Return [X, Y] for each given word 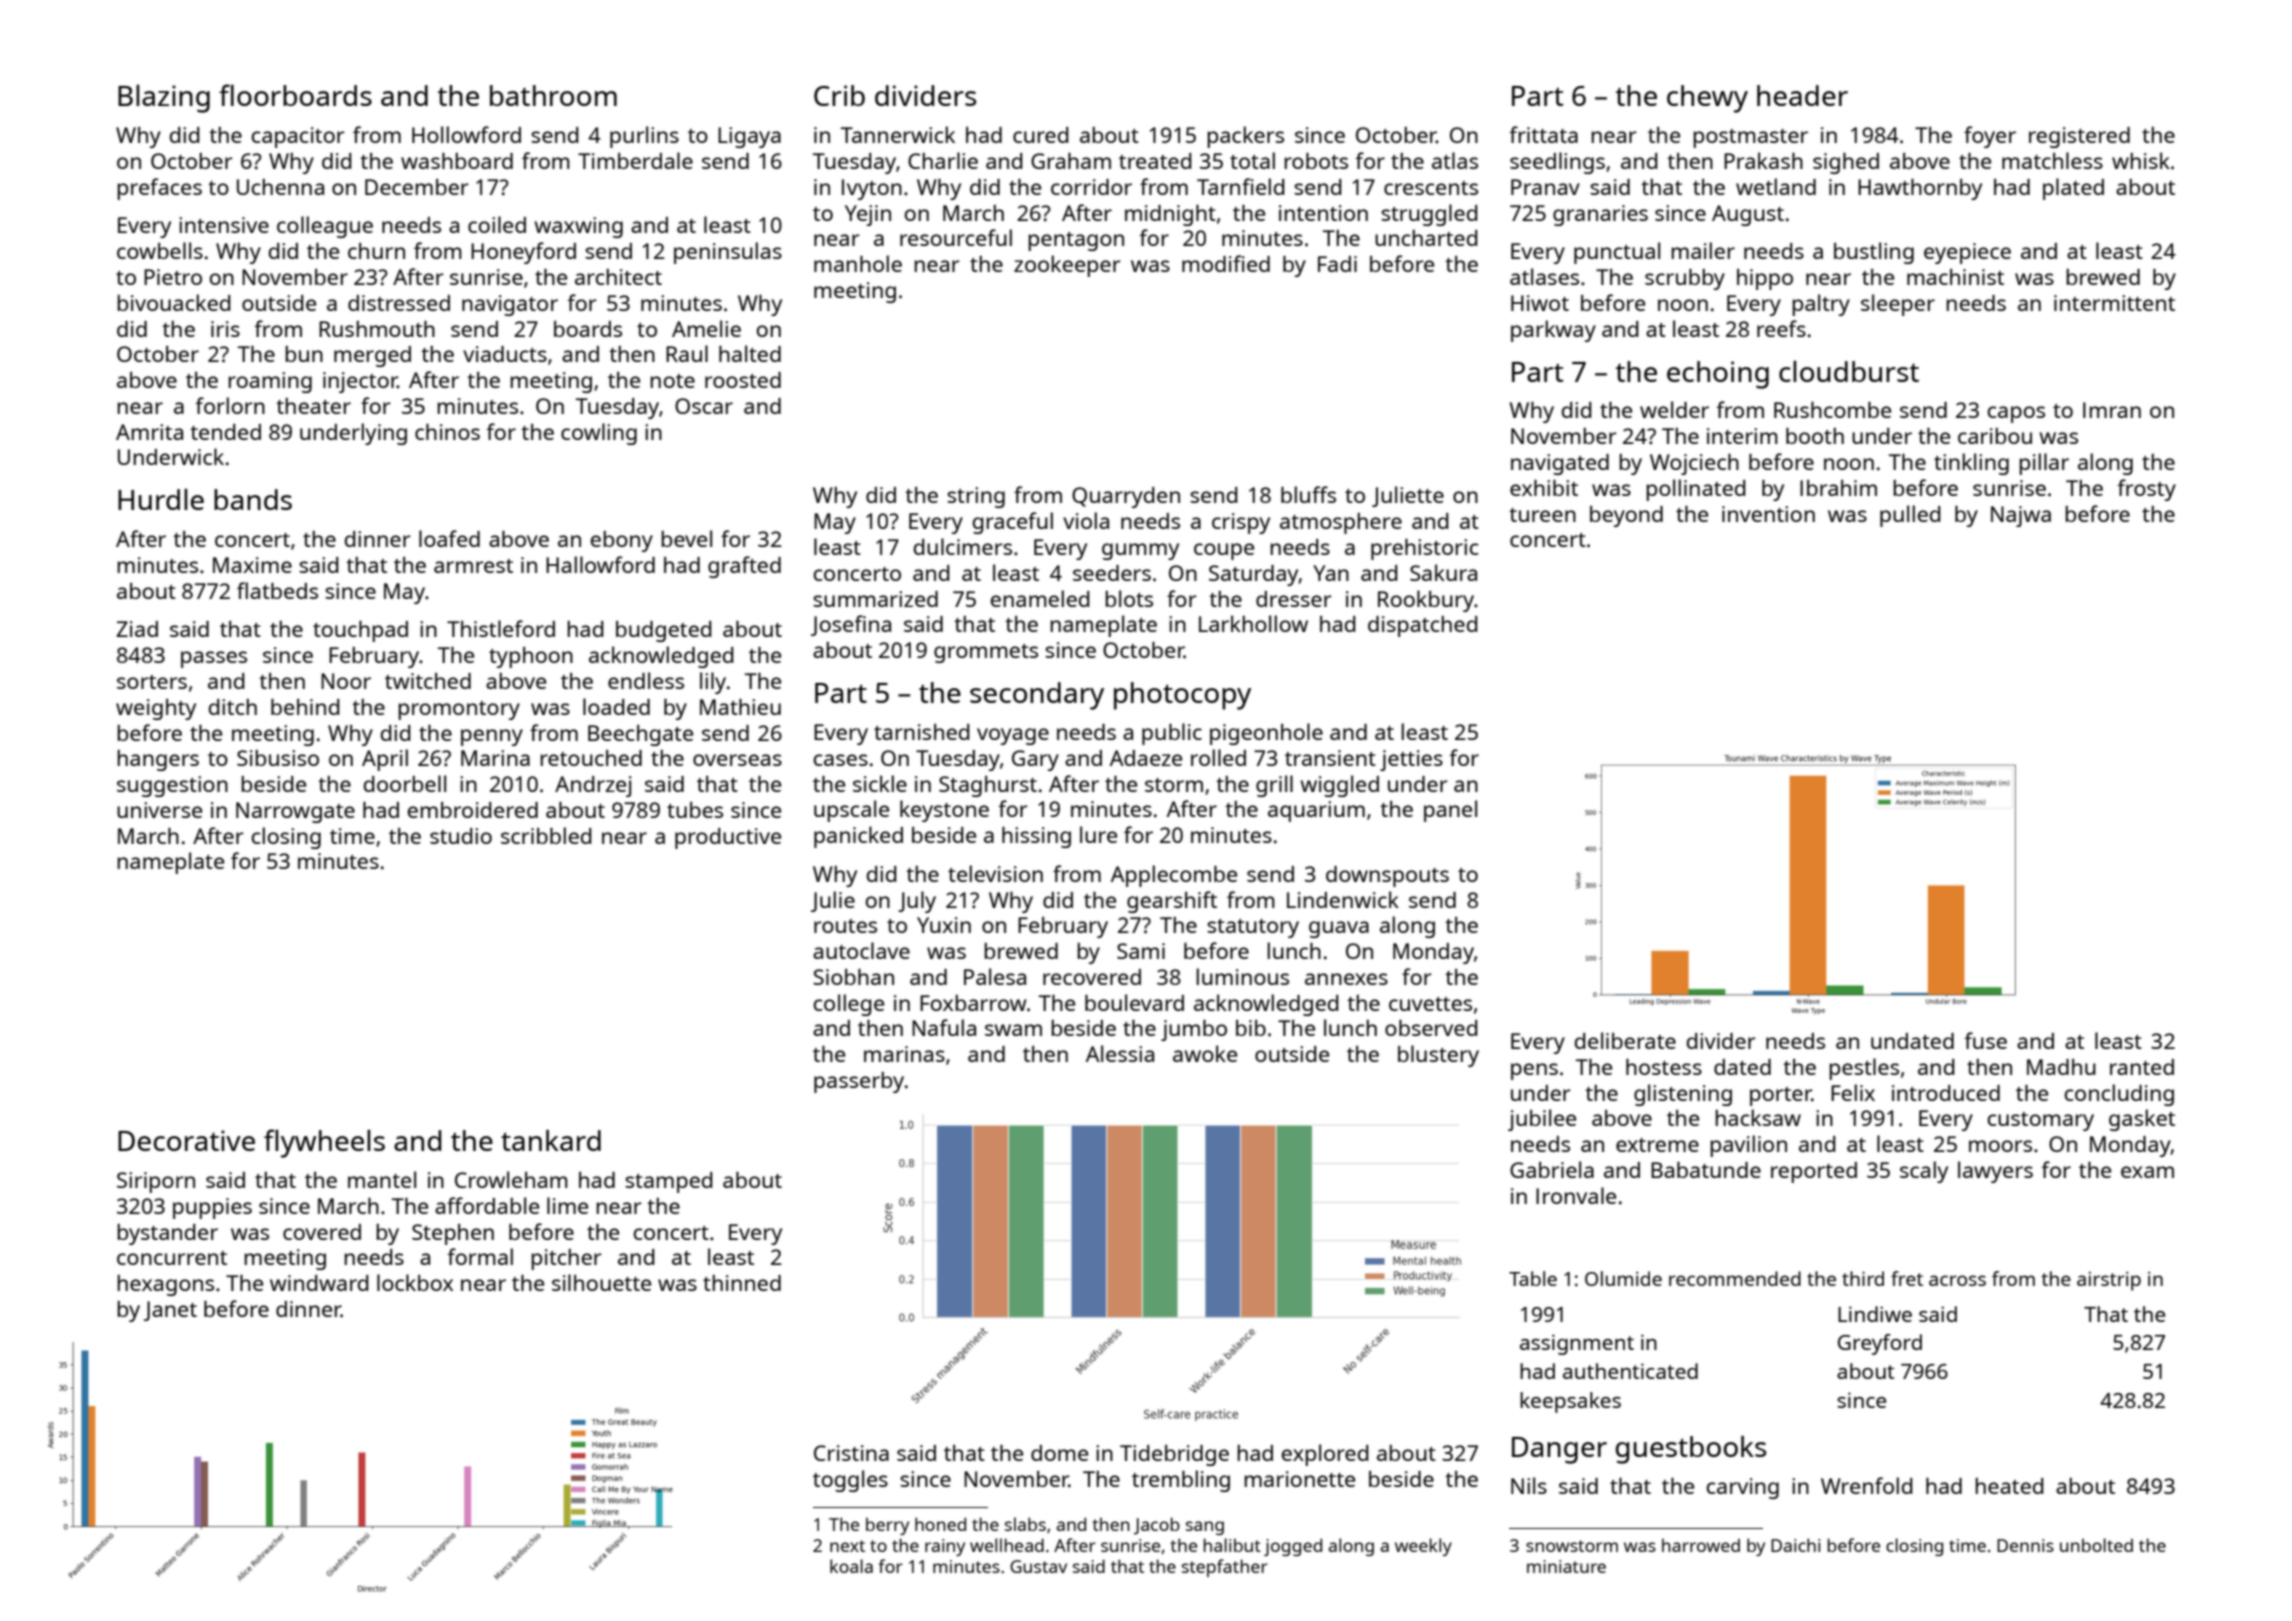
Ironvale [1576, 1195]
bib [1251, 1028]
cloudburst [1849, 371]
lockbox [415, 1282]
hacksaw [1758, 1117]
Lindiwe [1875, 1314]
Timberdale [635, 160]
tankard [551, 1140]
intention [1323, 213]
